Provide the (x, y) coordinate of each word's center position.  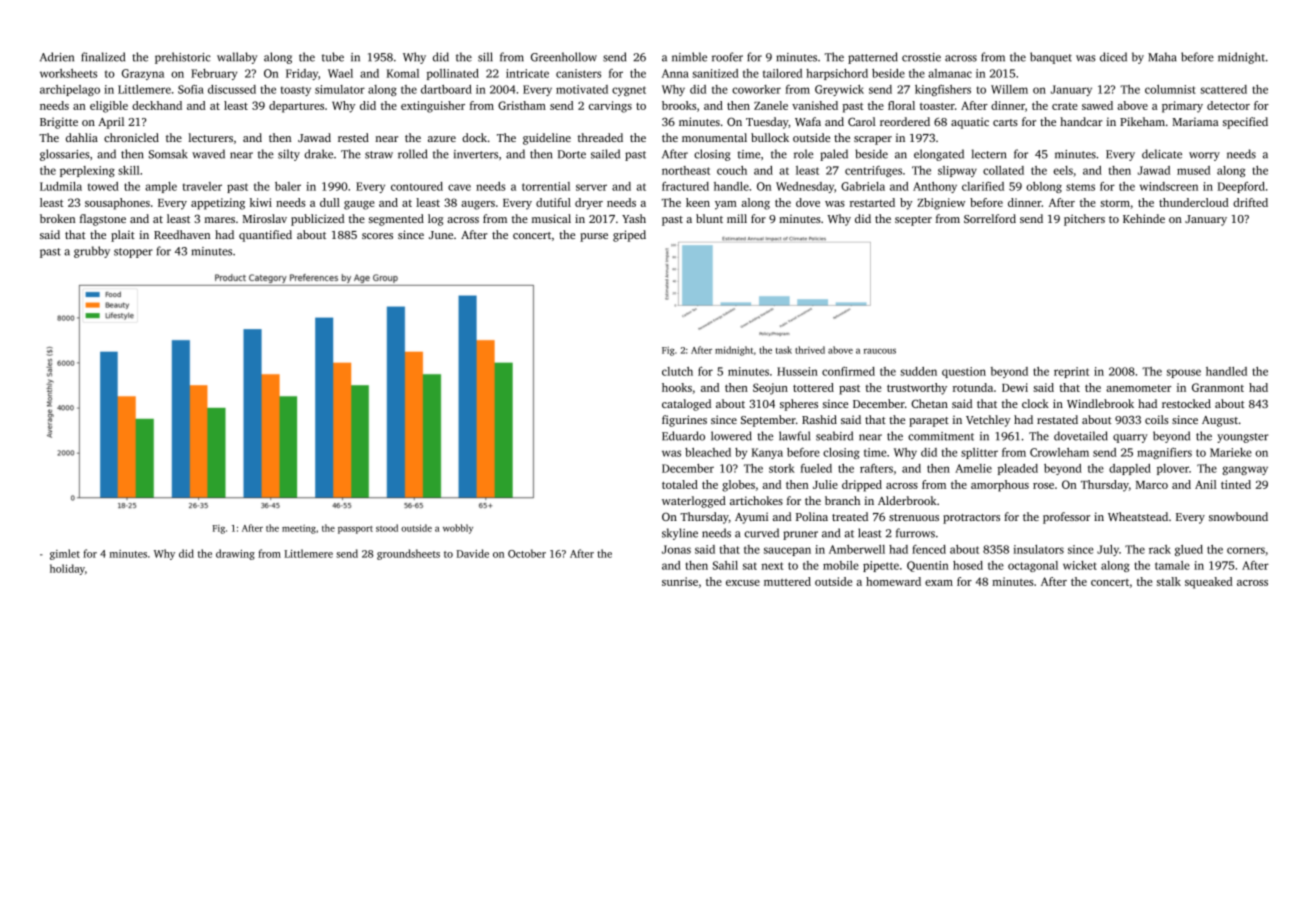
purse (594, 237)
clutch (677, 371)
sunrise (680, 581)
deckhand (157, 105)
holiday (67, 569)
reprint (1071, 372)
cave (459, 187)
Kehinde (1144, 218)
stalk (1169, 581)
